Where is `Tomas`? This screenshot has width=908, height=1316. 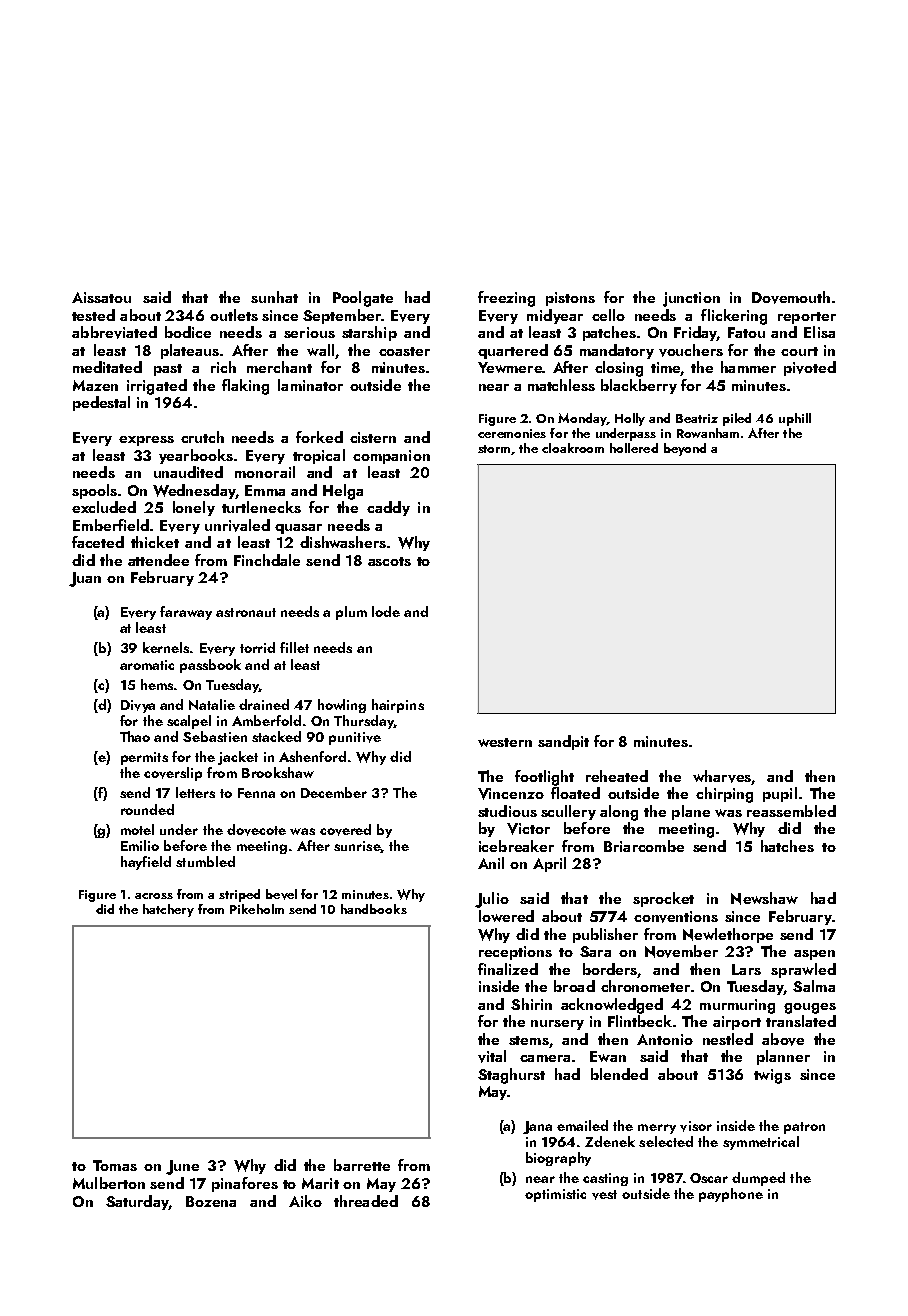 Tomas is located at coordinates (115, 1165).
